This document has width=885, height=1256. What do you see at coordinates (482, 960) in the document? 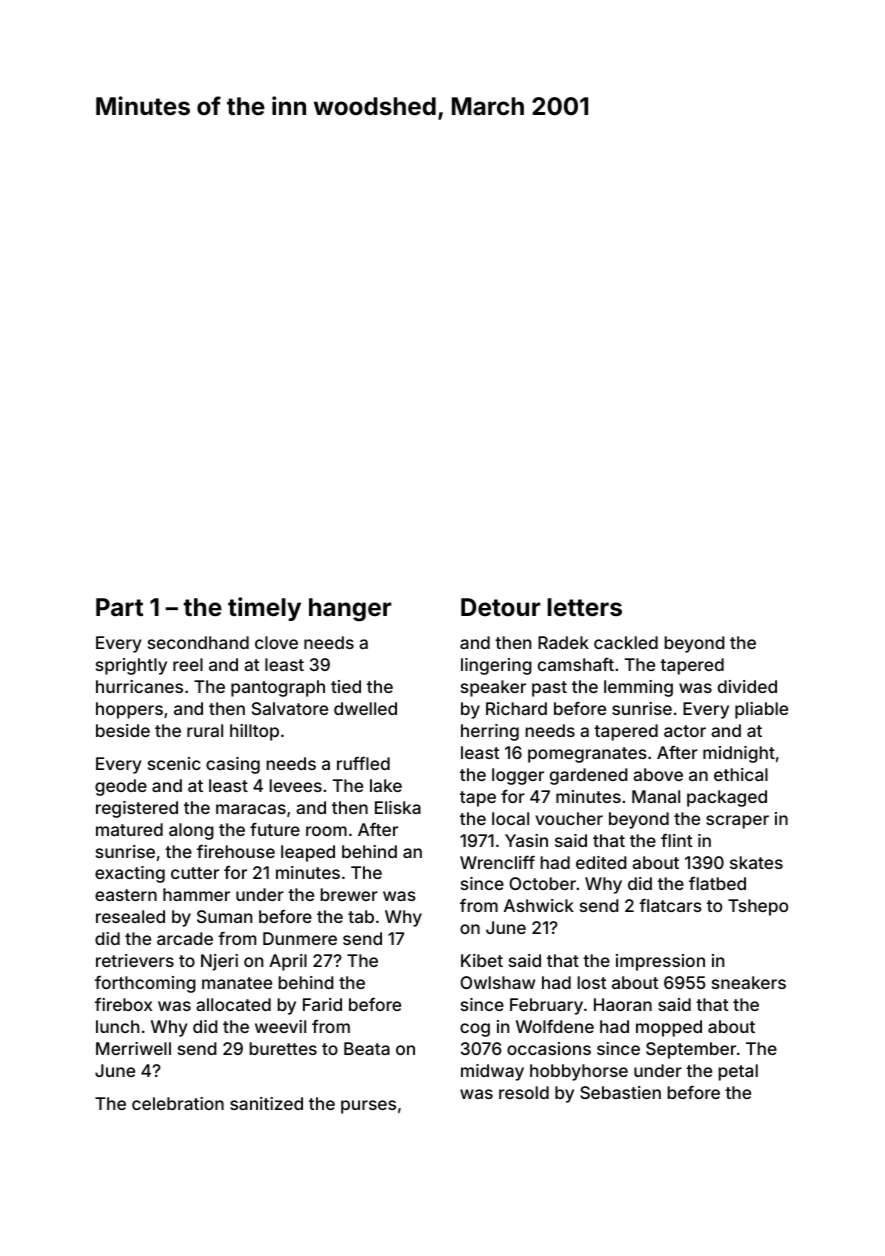
I see `Kibet` at bounding box center [482, 960].
